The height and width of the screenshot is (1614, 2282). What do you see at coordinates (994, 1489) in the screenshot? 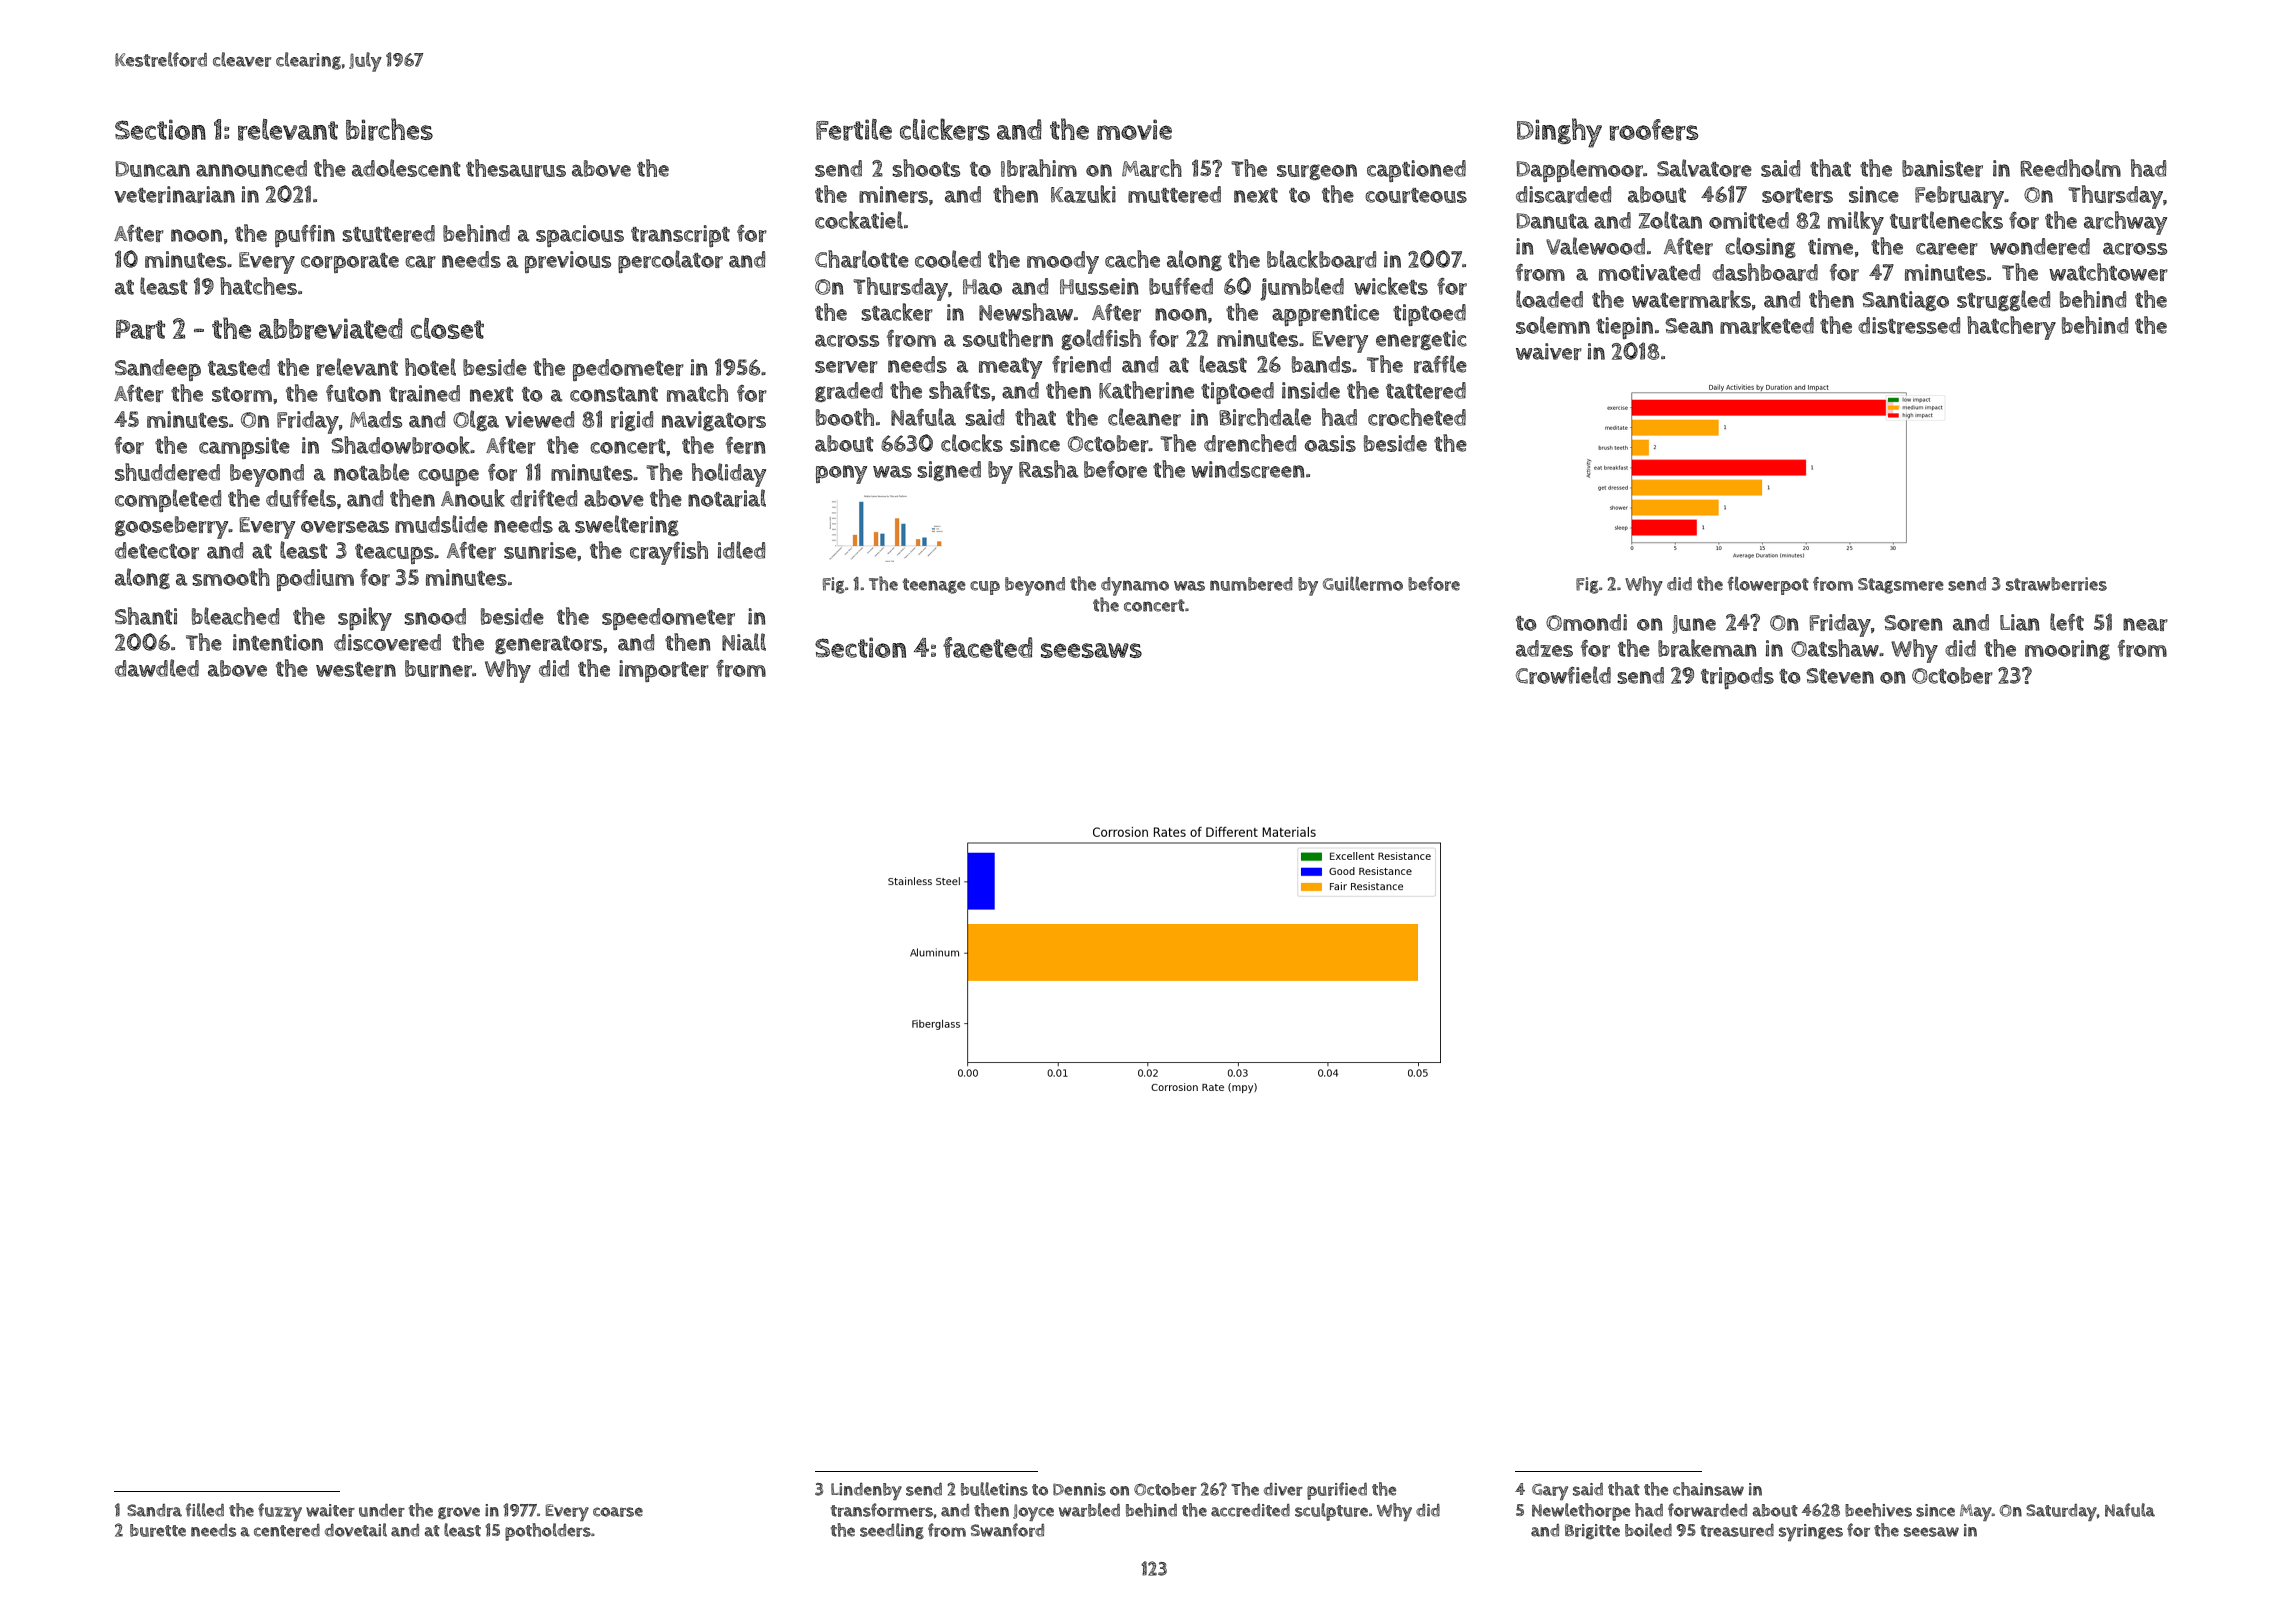
I see `bulletins` at bounding box center [994, 1489].
